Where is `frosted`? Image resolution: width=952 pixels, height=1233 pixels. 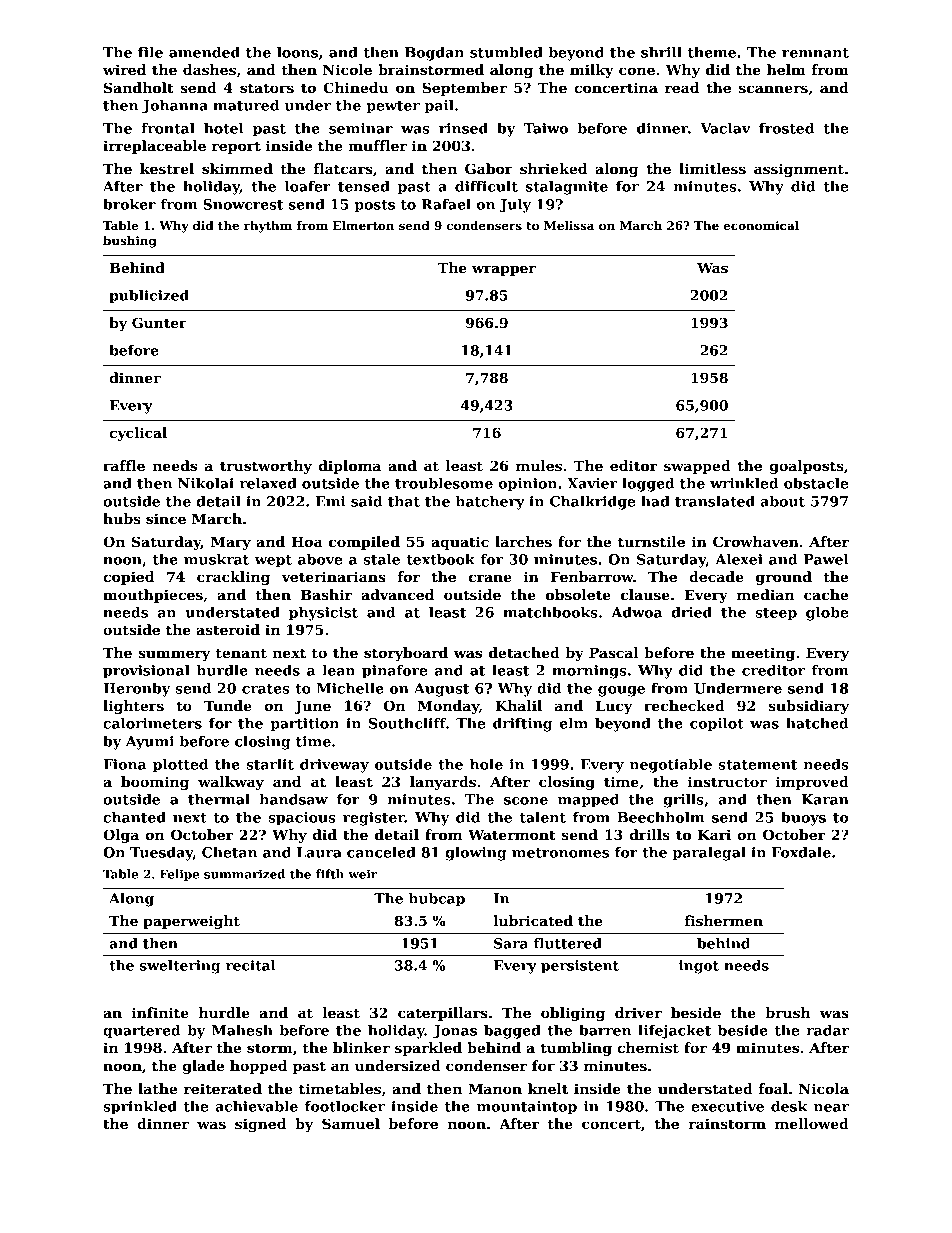 frosted is located at coordinates (786, 128).
